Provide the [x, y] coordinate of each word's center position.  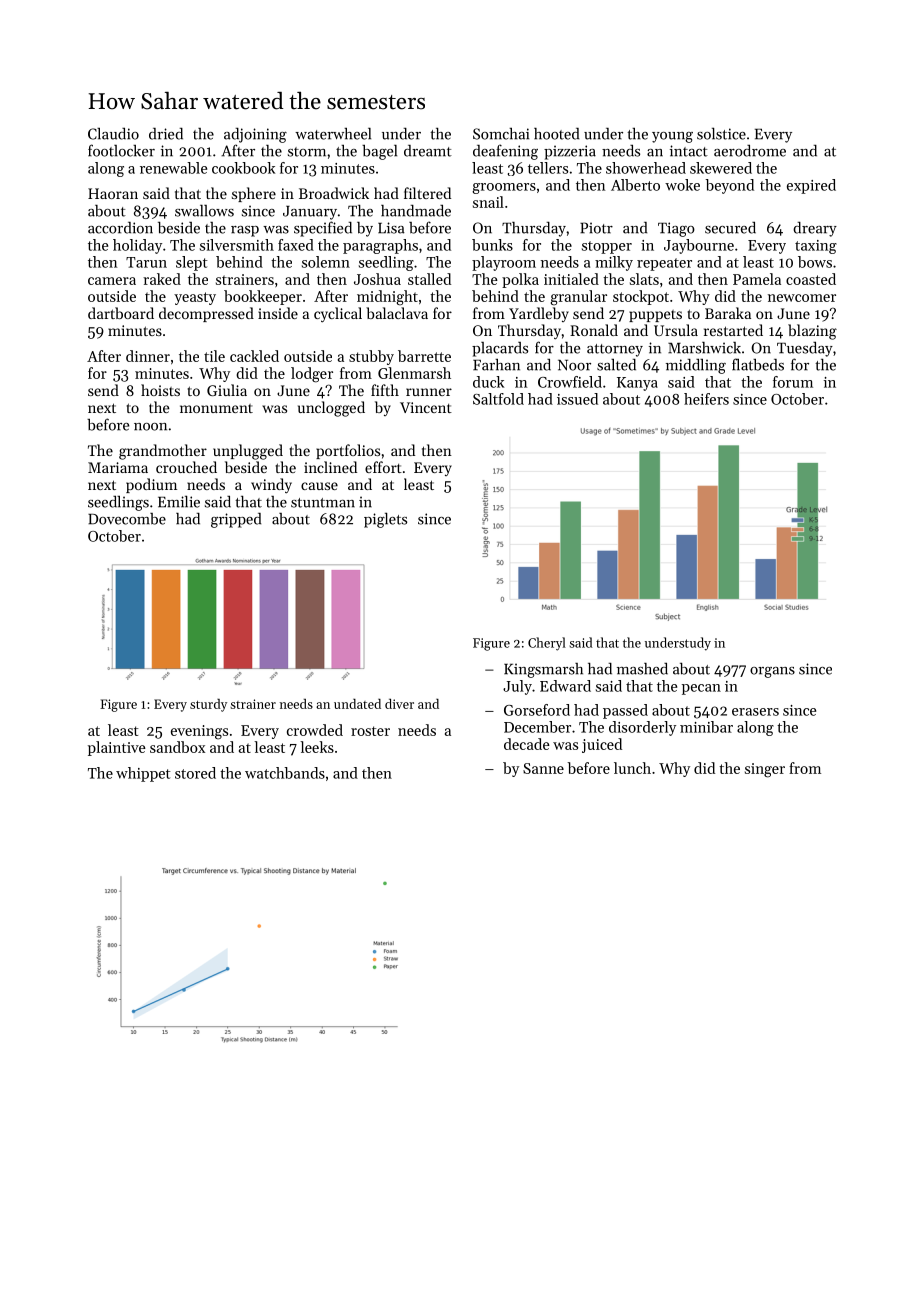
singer [765, 770]
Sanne [543, 768]
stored [195, 773]
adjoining [255, 135]
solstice [721, 133]
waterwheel [333, 133]
